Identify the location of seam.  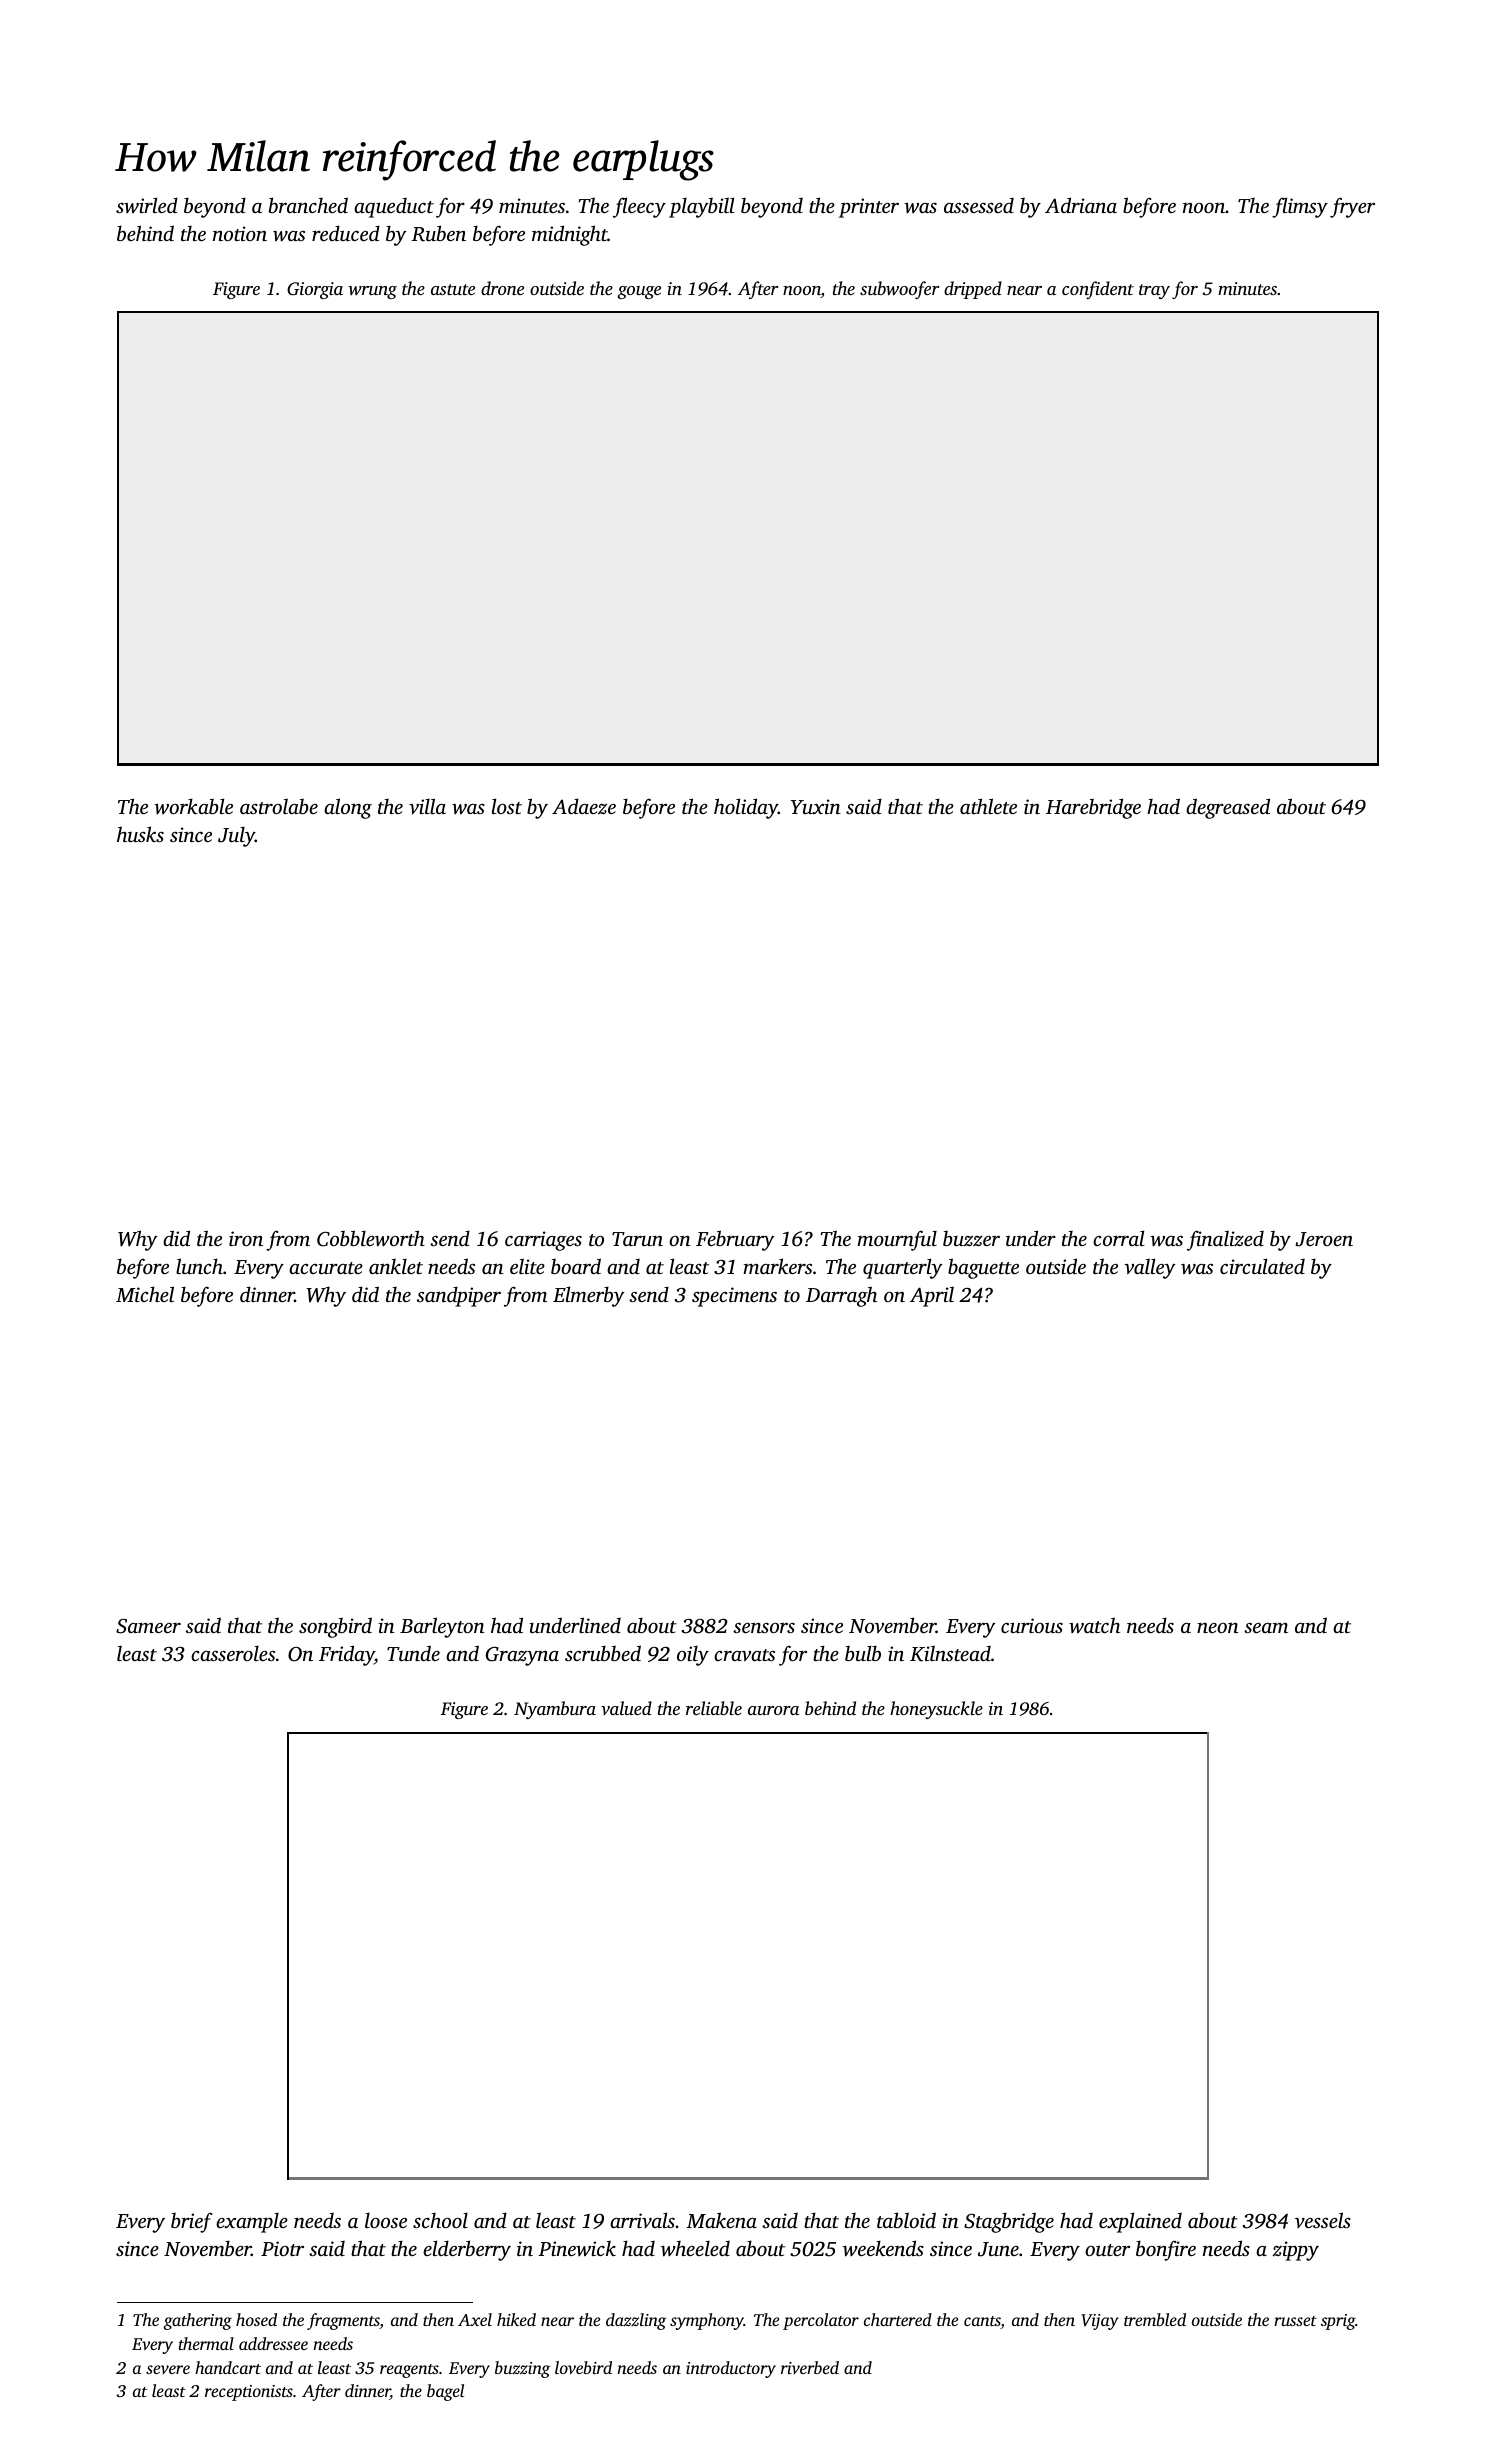
(1266, 1628).
